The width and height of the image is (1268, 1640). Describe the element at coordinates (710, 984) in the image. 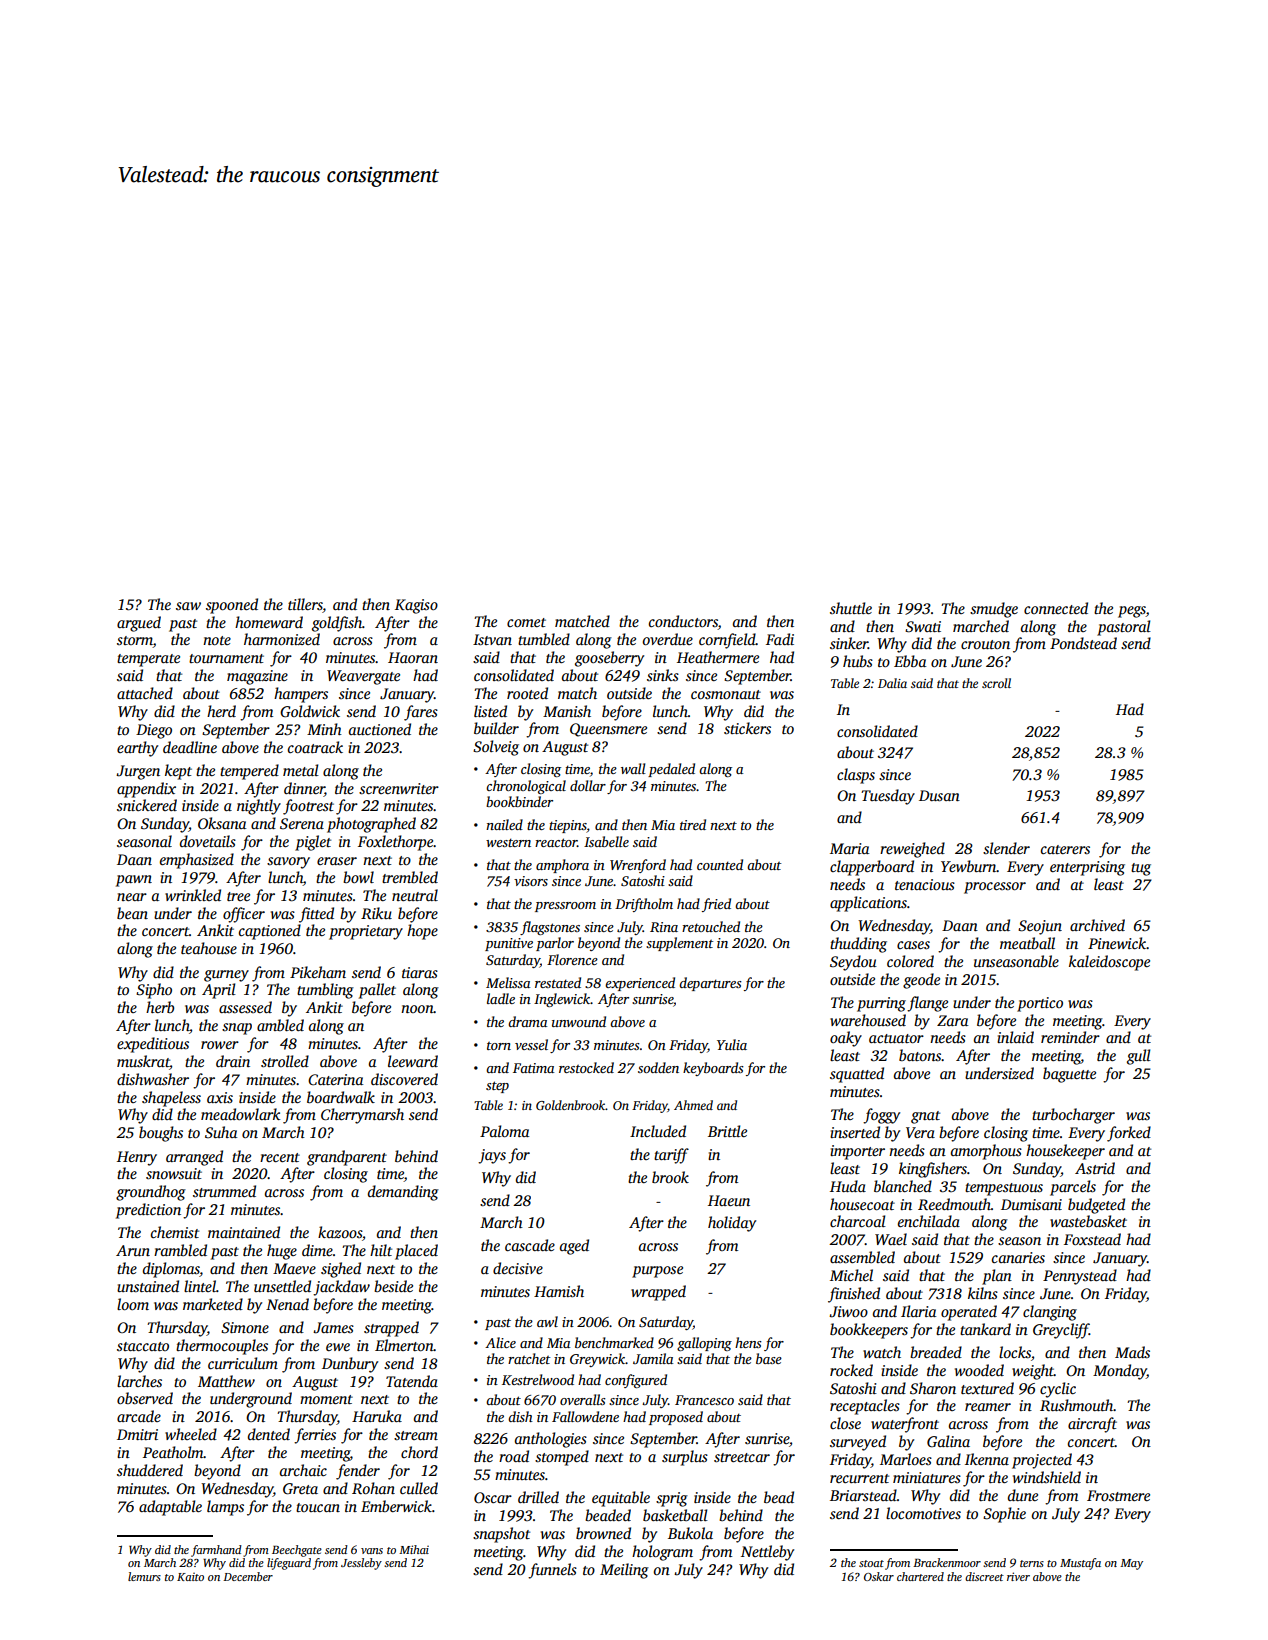

I see `departures` at that location.
